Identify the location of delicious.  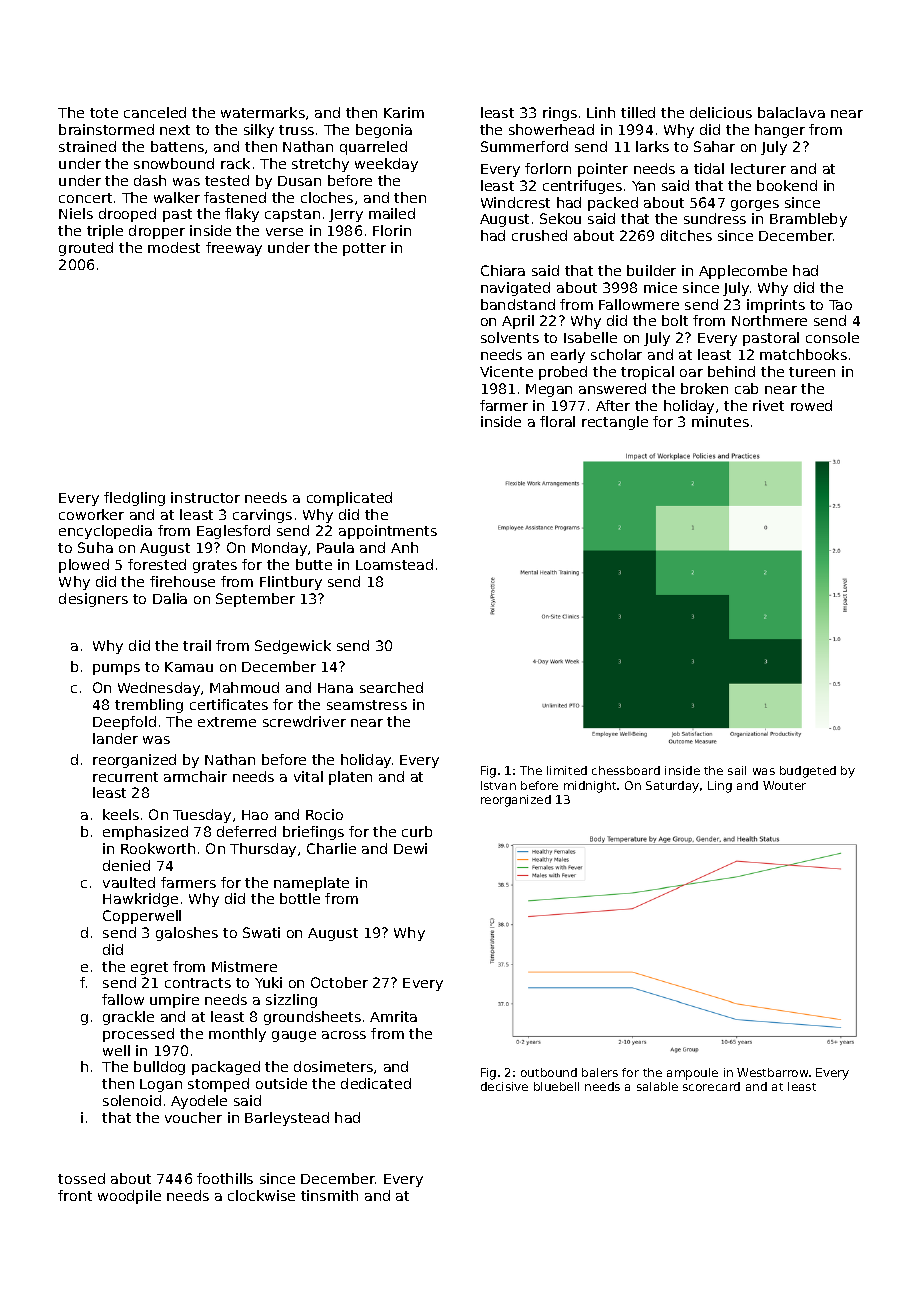
(721, 112).
